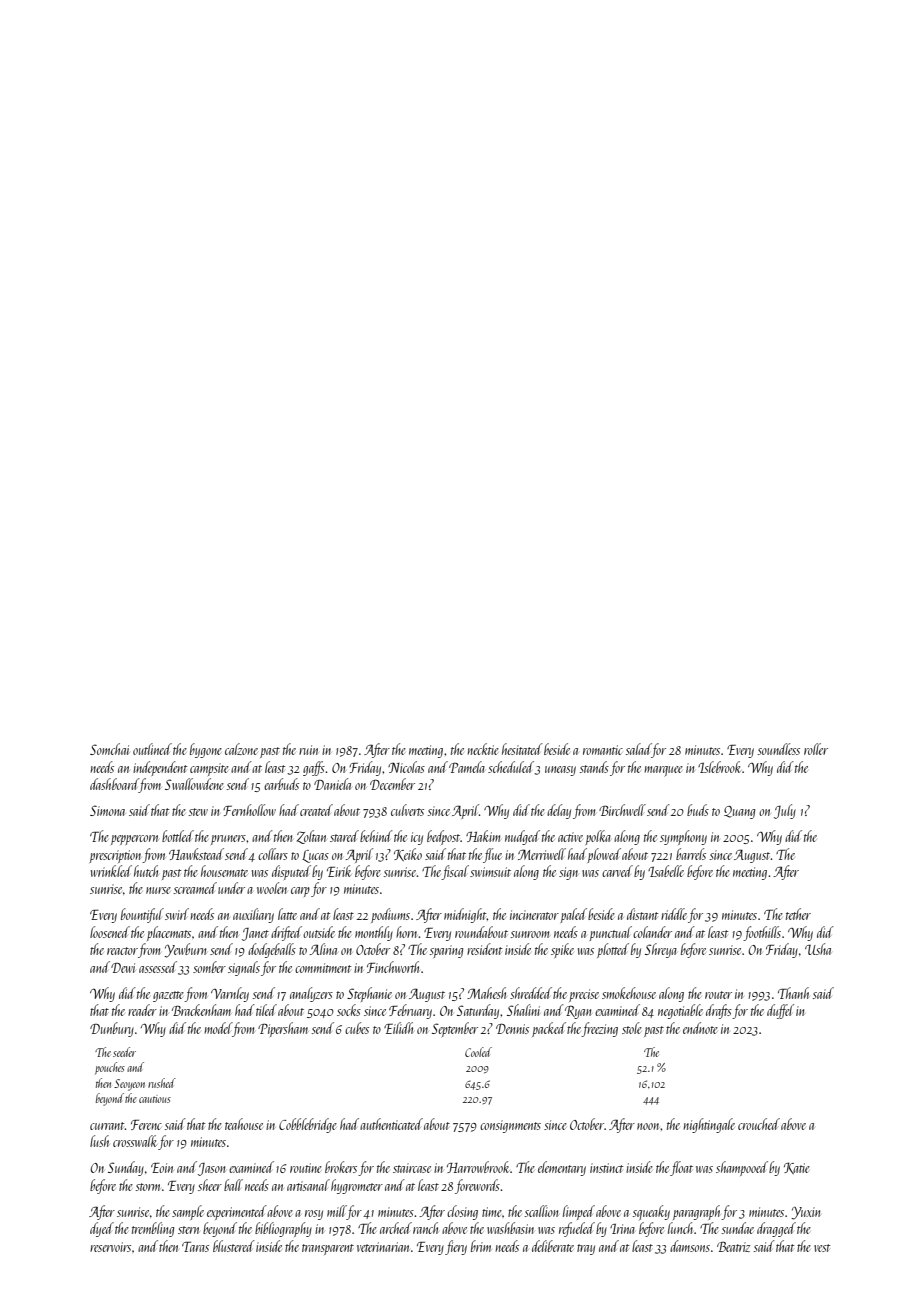 Image resolution: width=924 pixels, height=1308 pixels. Describe the element at coordinates (406, 767) in the document. I see `Nicolas` at that location.
